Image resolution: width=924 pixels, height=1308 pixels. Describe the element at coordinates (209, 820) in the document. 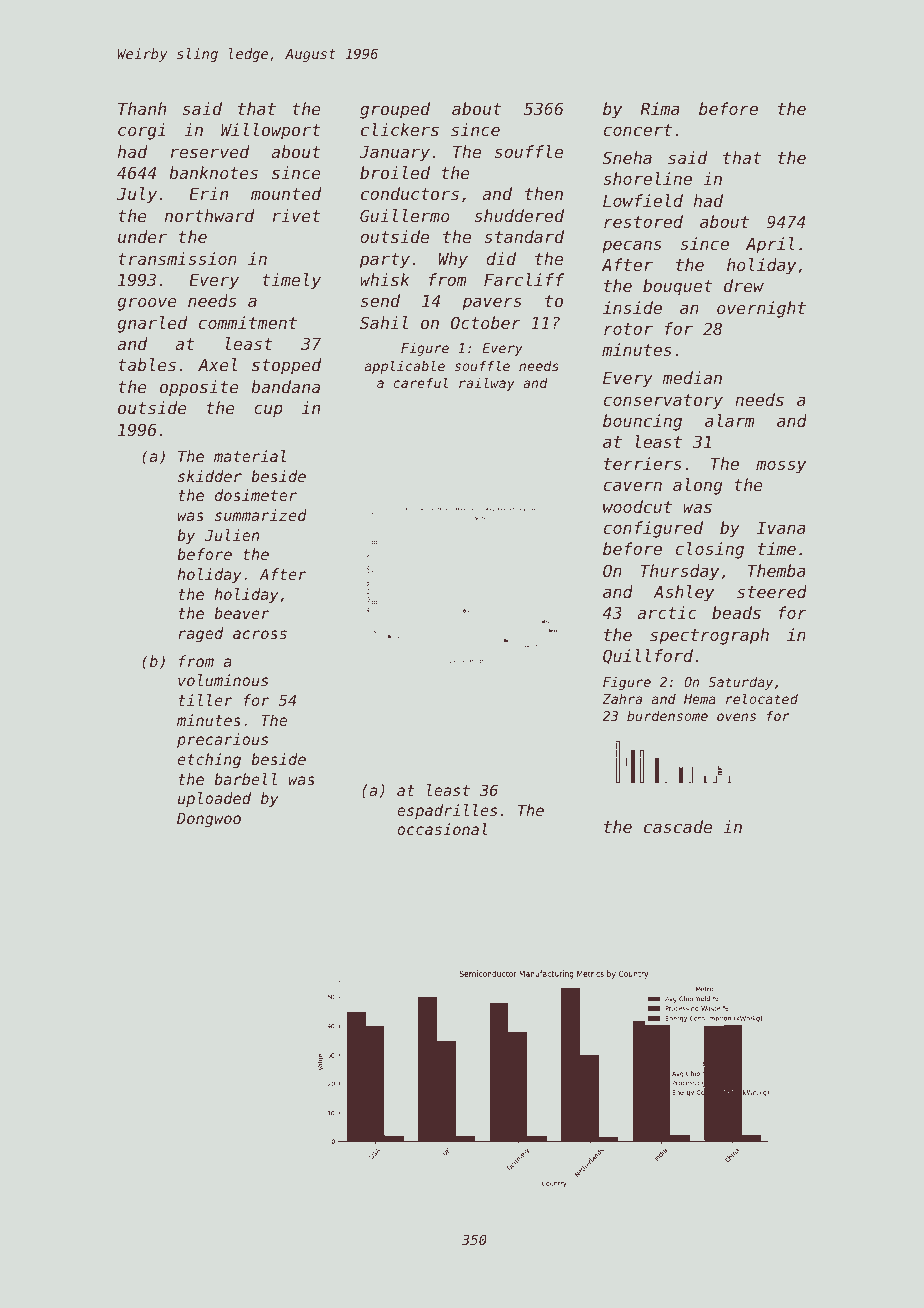

I see `Dongwoo` at that location.
